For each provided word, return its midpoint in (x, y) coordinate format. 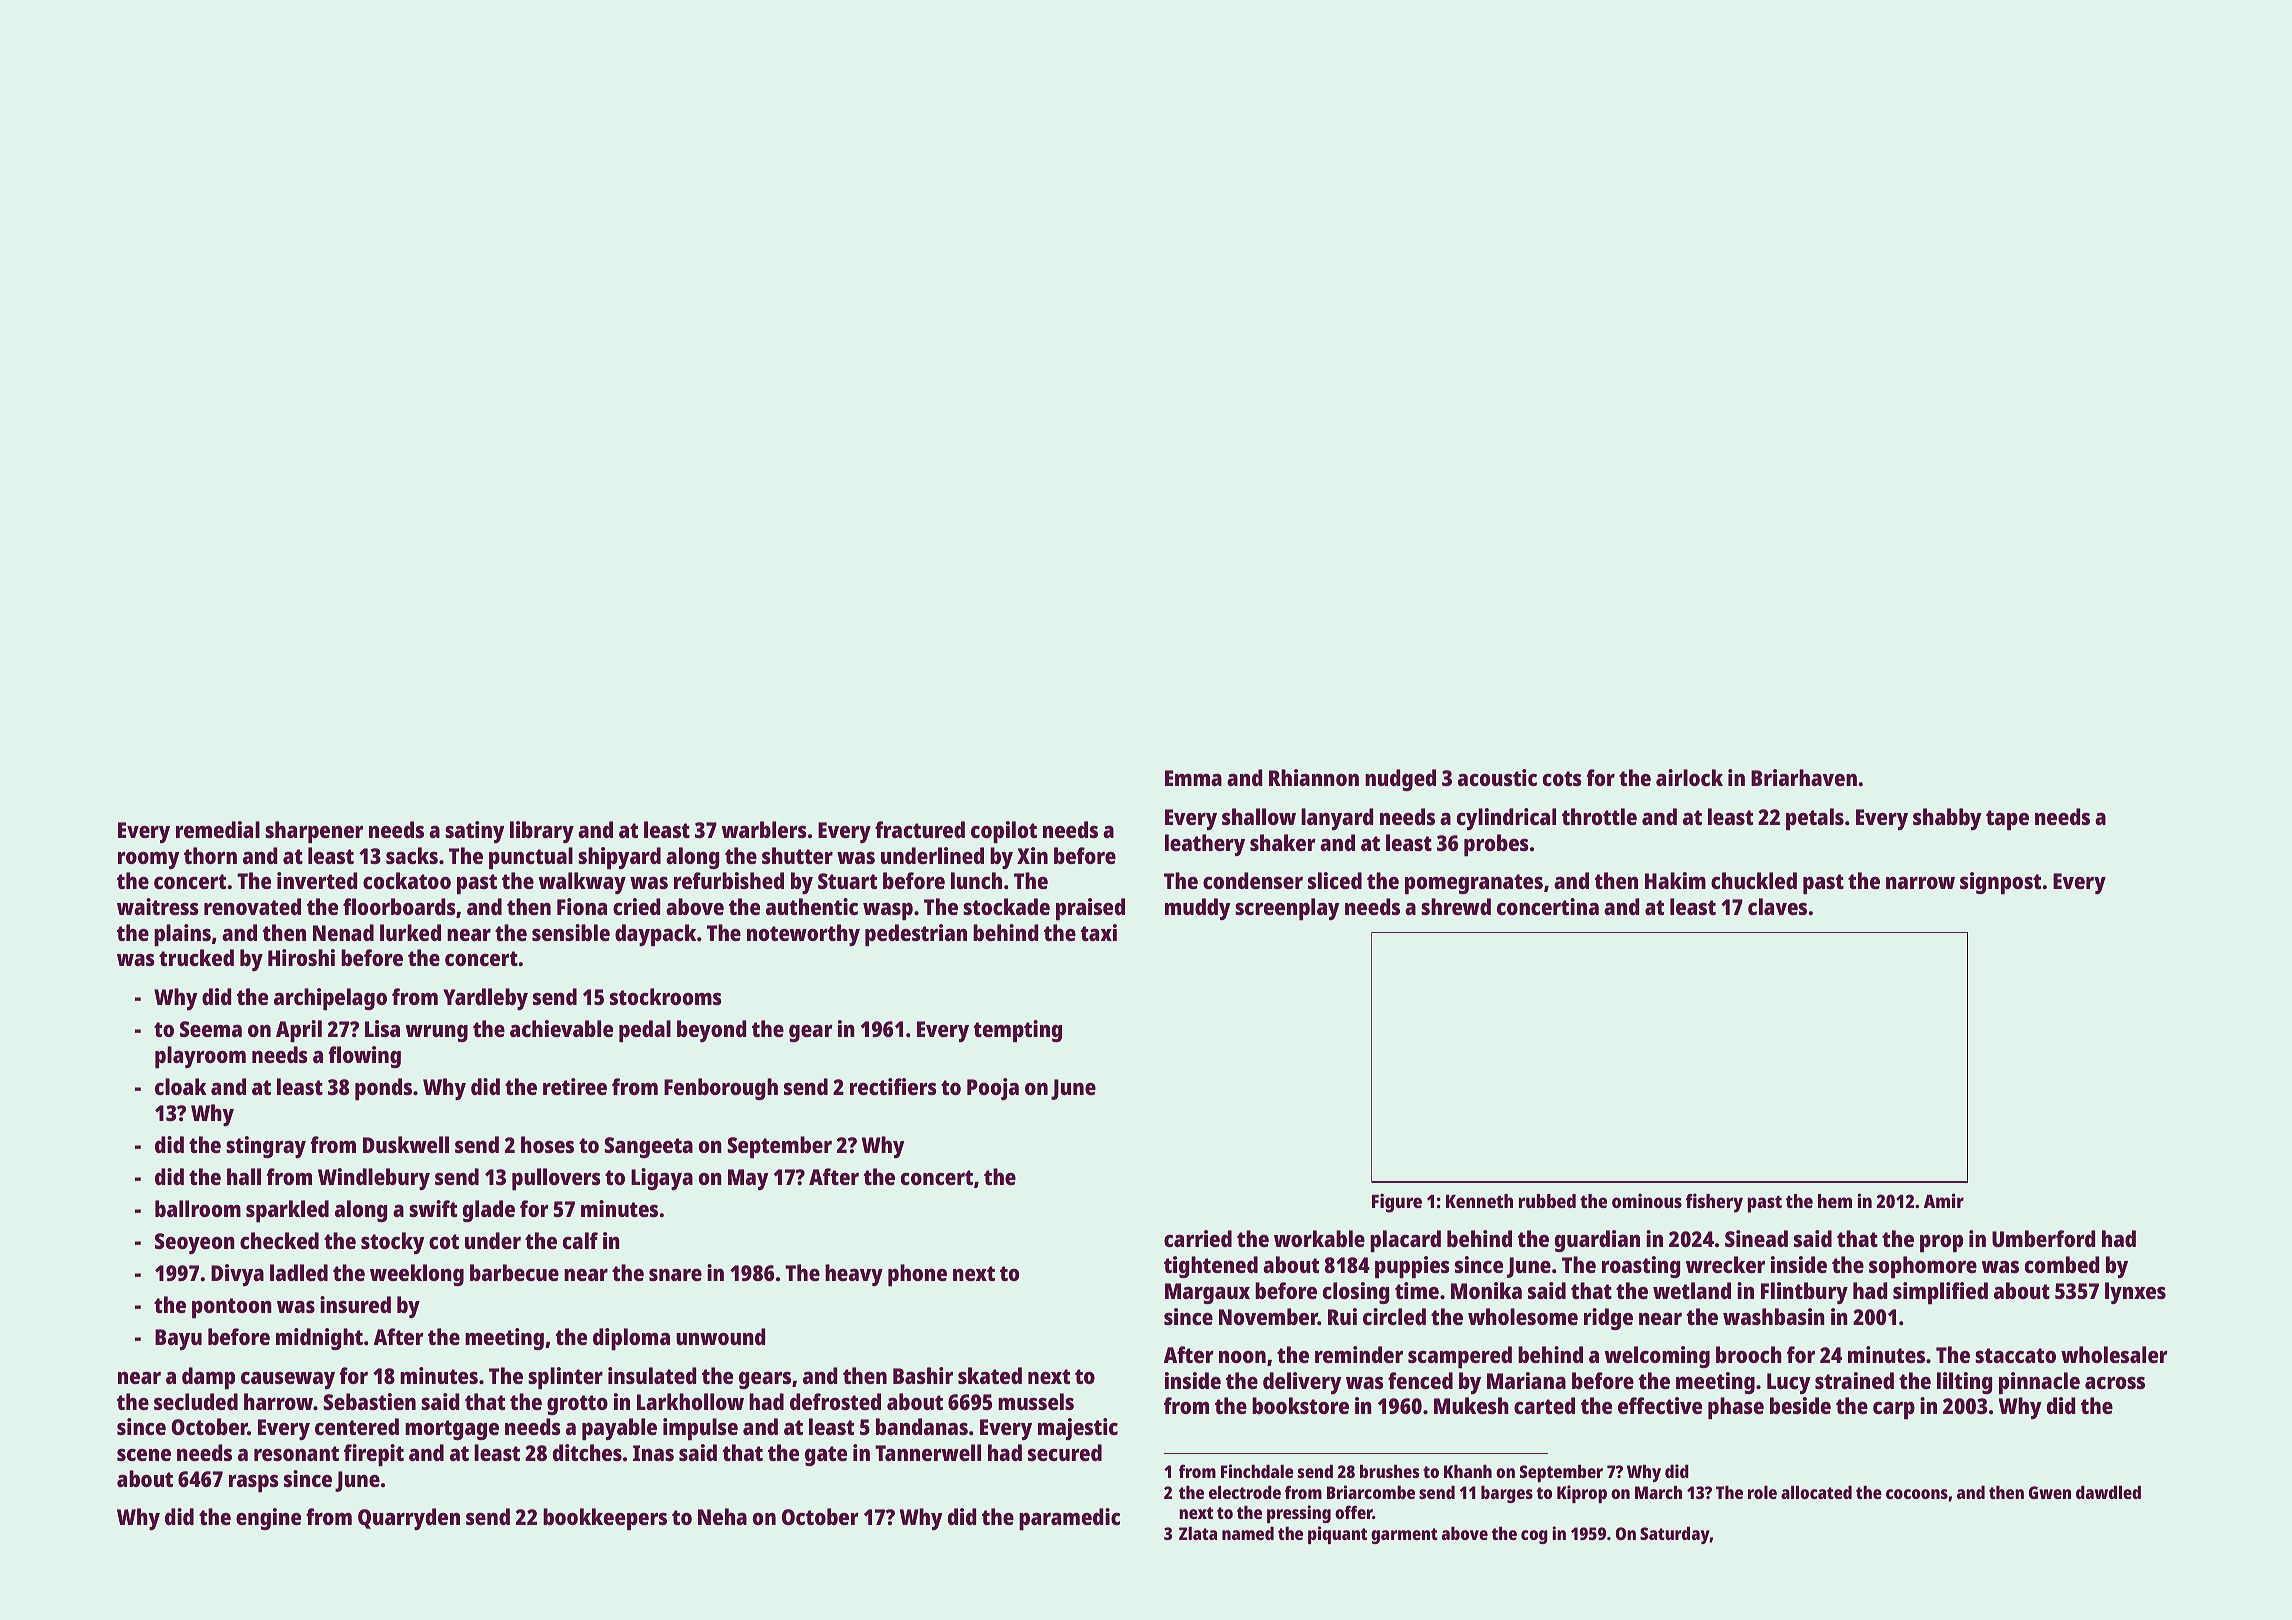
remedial (218, 829)
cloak (181, 1086)
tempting (1018, 1031)
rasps (254, 1483)
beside (1800, 1405)
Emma (1193, 778)
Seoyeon (195, 1243)
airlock (1689, 777)
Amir (1944, 1200)
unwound (721, 1336)
